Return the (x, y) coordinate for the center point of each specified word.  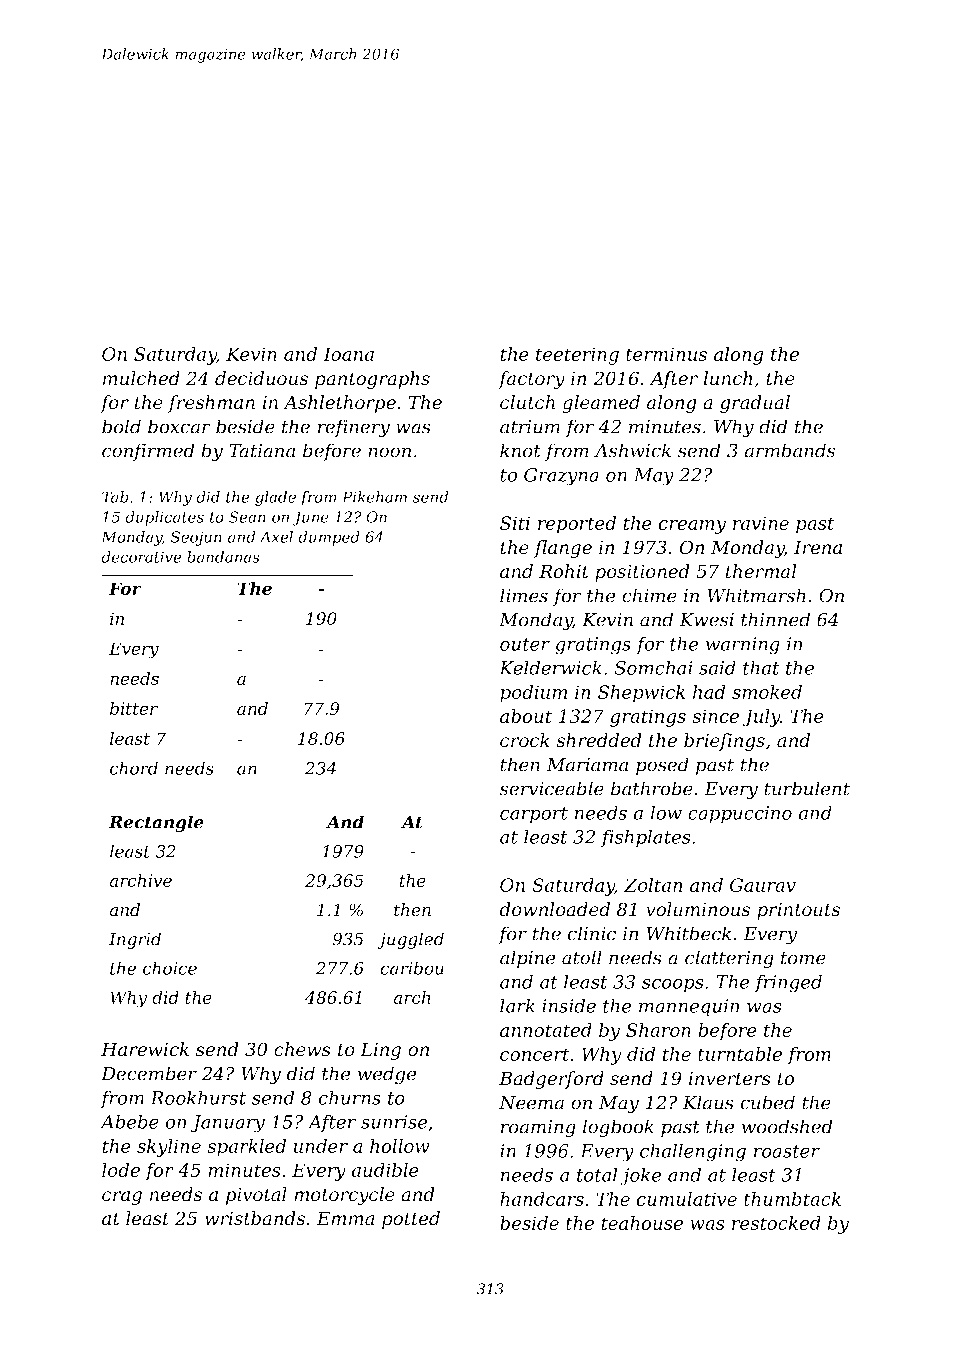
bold (121, 426)
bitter (134, 708)
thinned (775, 619)
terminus (666, 354)
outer (525, 644)
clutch (527, 402)
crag (122, 1198)
